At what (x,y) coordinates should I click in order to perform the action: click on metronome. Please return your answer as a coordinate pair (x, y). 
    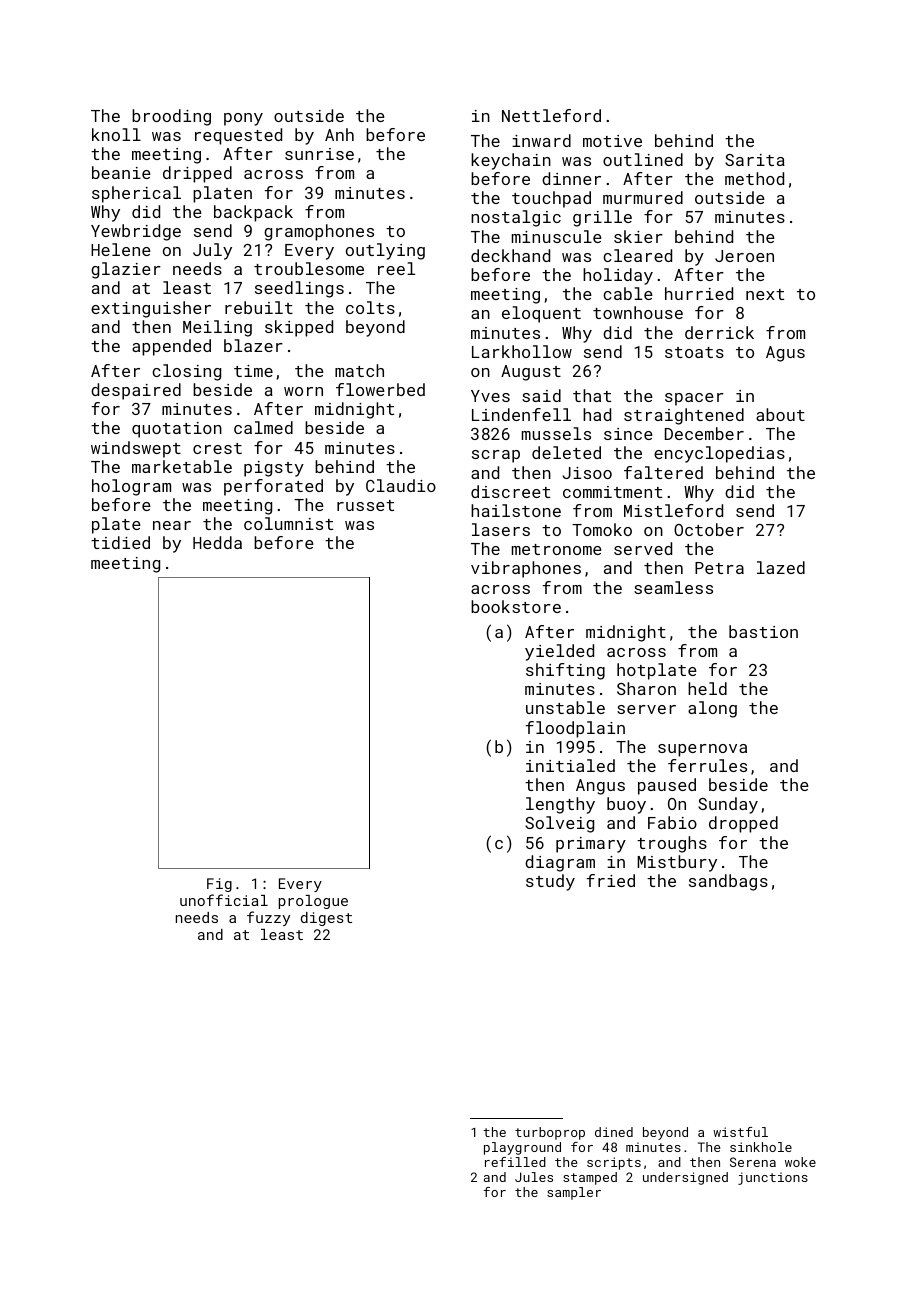
    Looking at the image, I should click on (557, 549).
